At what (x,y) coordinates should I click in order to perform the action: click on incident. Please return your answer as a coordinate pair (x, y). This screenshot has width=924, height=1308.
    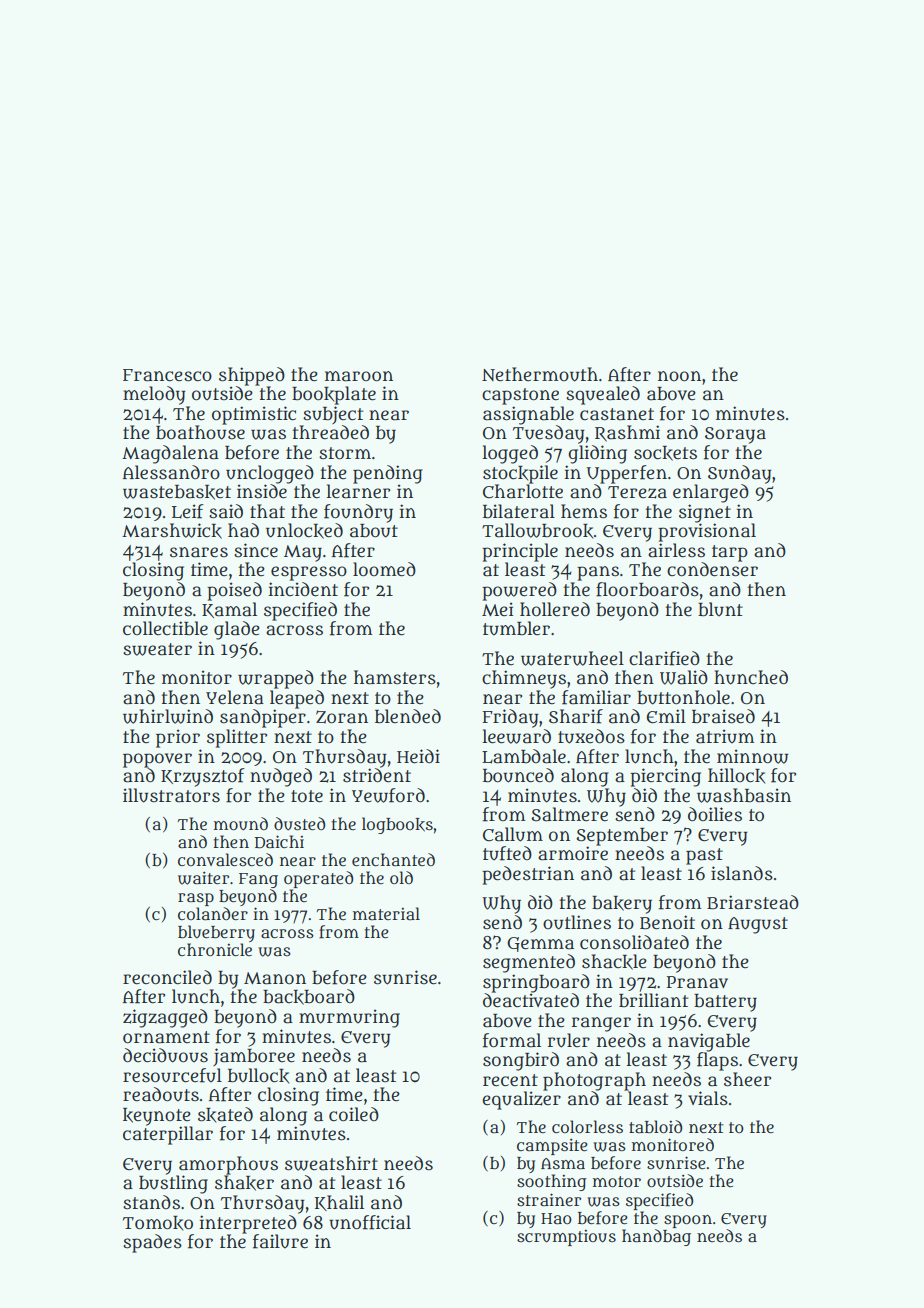
    Looking at the image, I should click on (303, 589).
